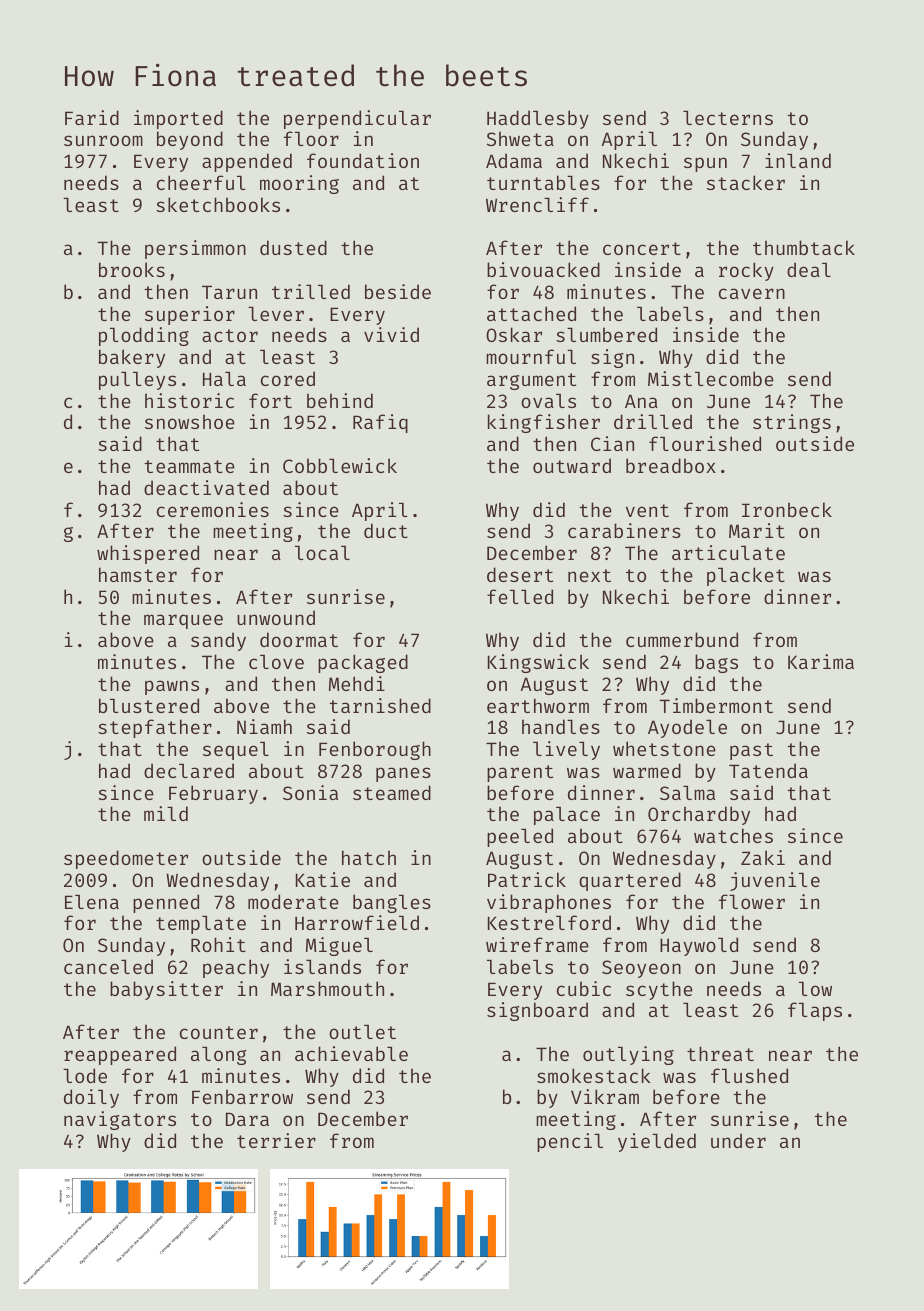 This page has width=924, height=1311. I want to click on pawns, so click(172, 687).
